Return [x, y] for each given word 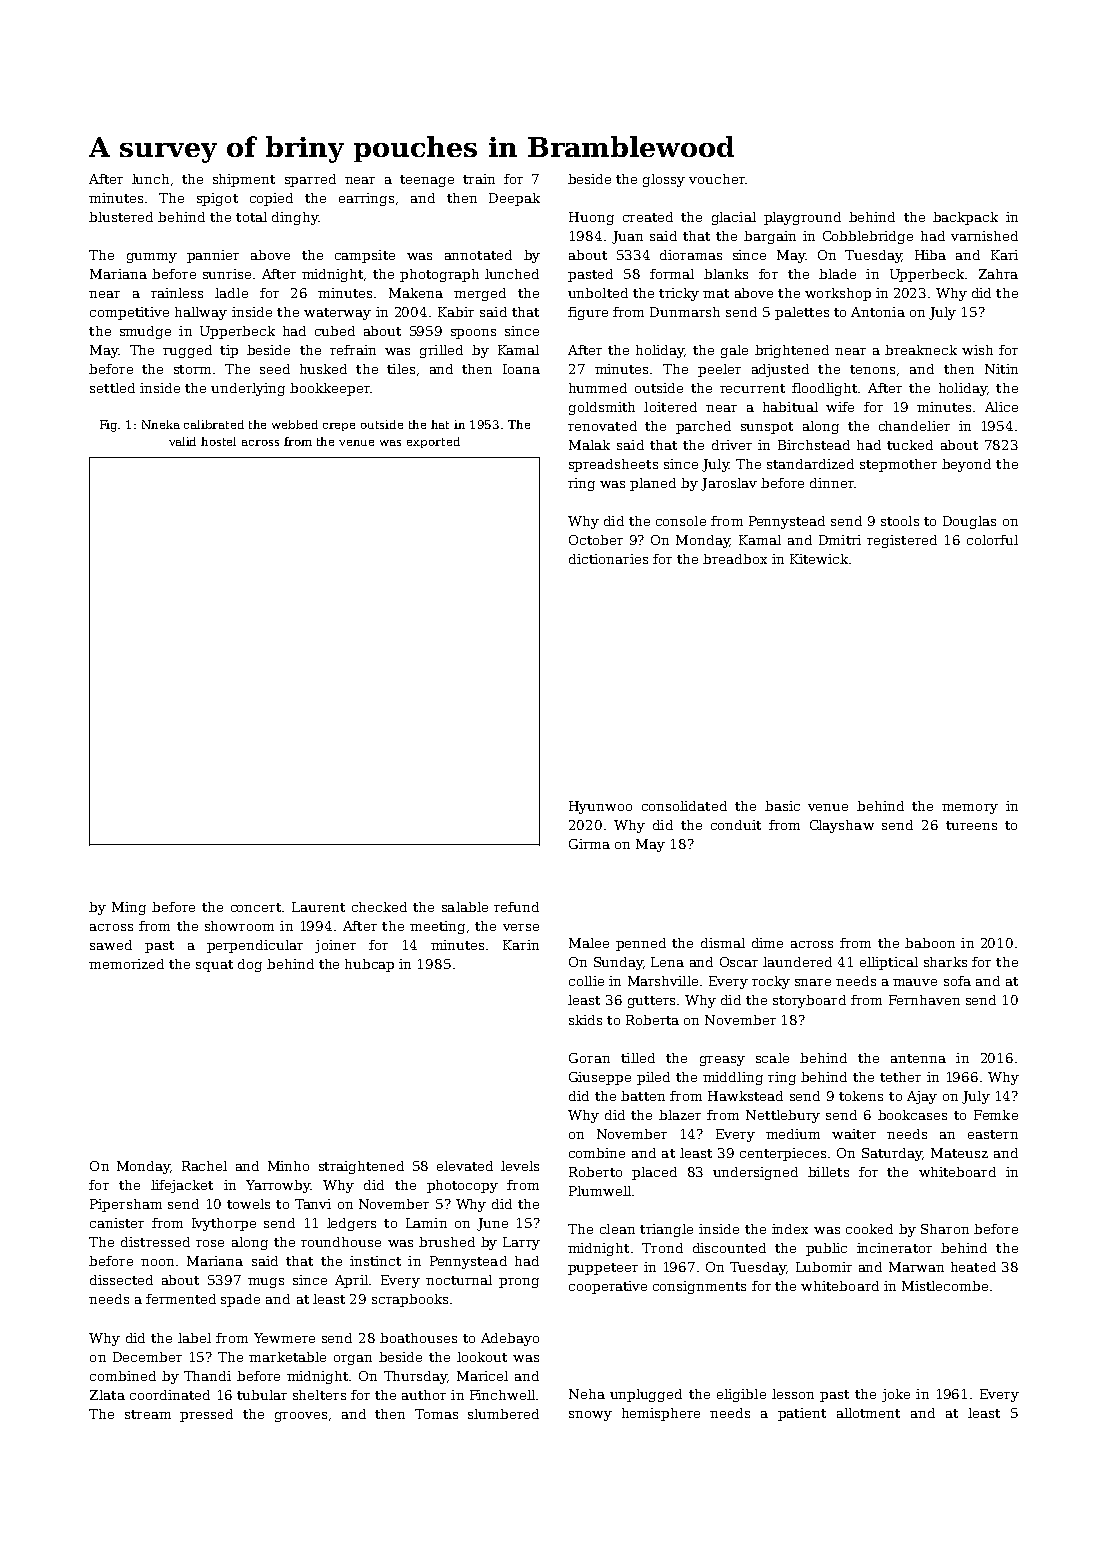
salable [465, 907]
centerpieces [783, 1154]
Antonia [878, 312]
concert [256, 907]
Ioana [521, 369]
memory [970, 809]
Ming [129, 908]
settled [112, 388]
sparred [310, 180]
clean [617, 1229]
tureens [971, 825]
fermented [181, 1299]
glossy [664, 180]
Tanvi [313, 1204]
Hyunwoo [600, 807]
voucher [717, 179]
